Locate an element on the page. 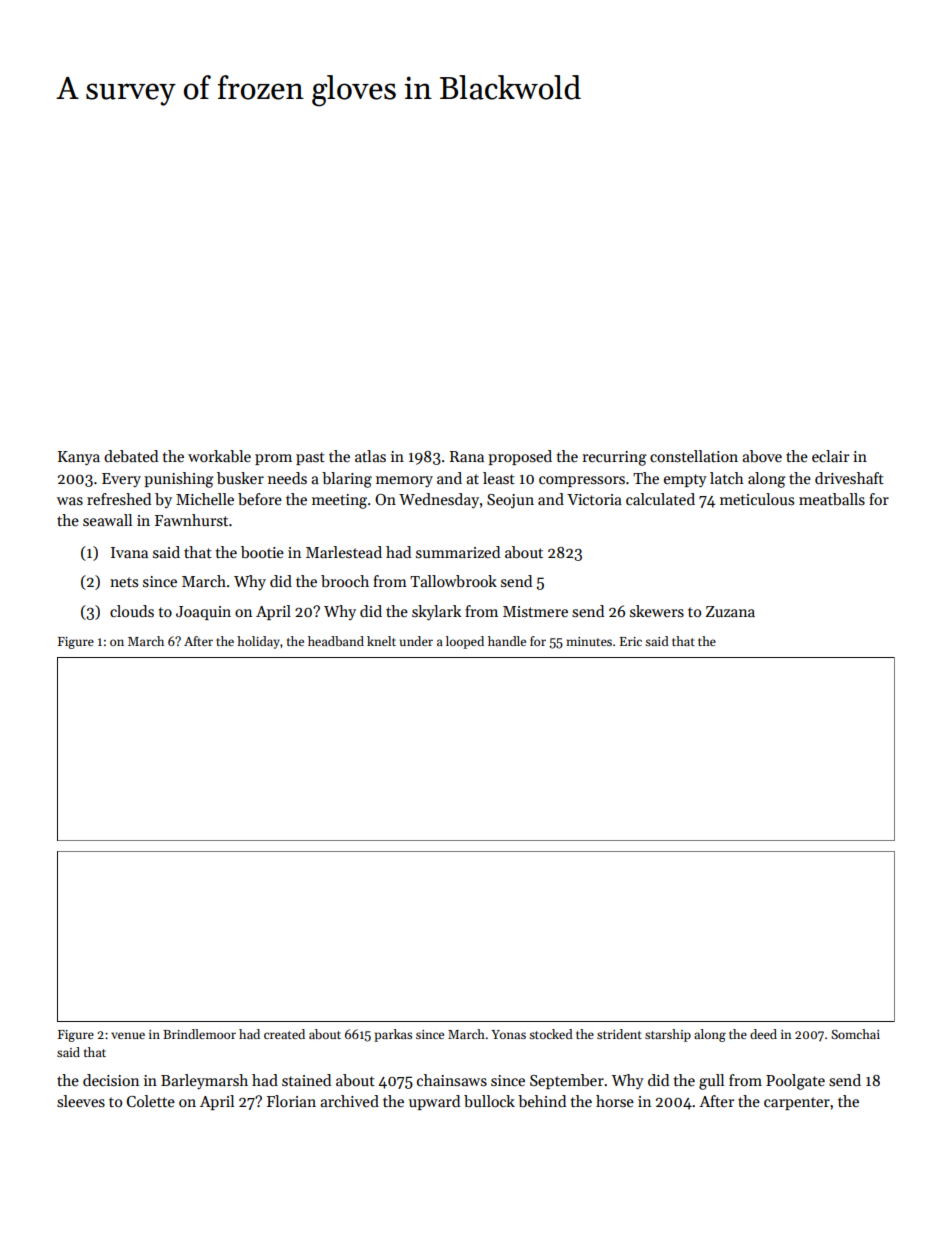 This document has height=1233, width=952. horse is located at coordinates (615, 1101).
